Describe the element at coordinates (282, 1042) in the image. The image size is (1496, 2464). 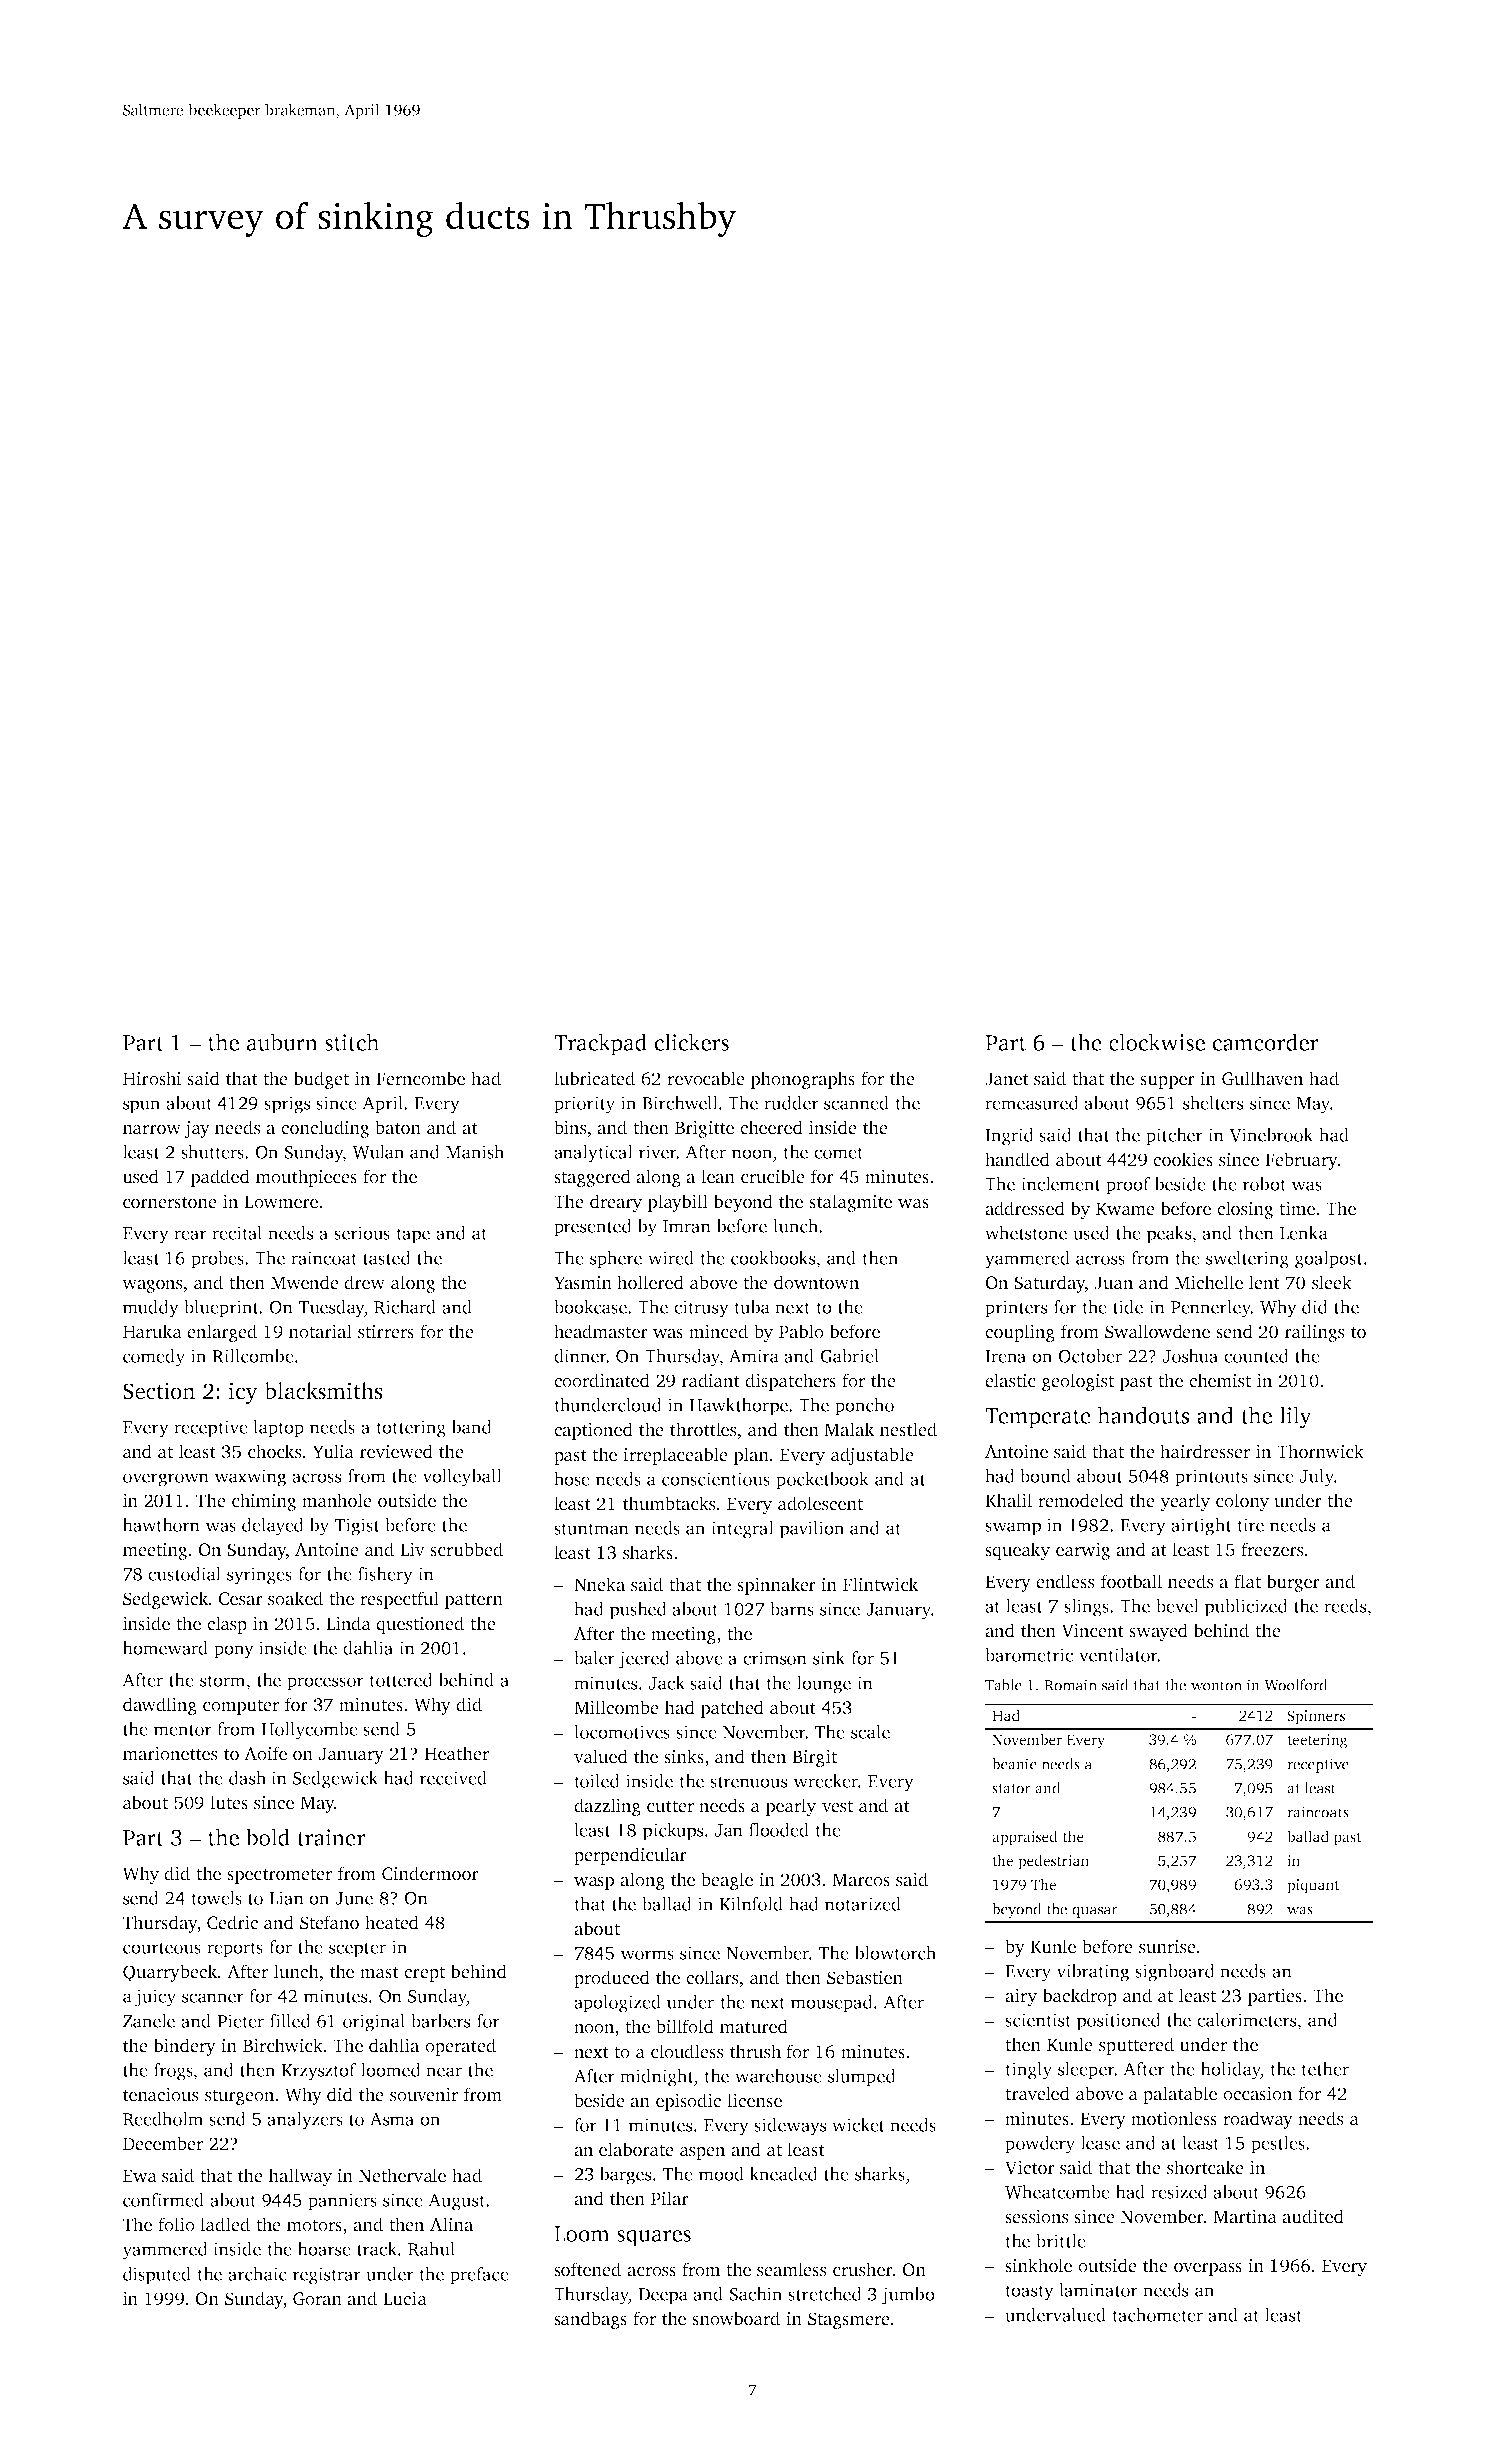
I see `auburn` at that location.
